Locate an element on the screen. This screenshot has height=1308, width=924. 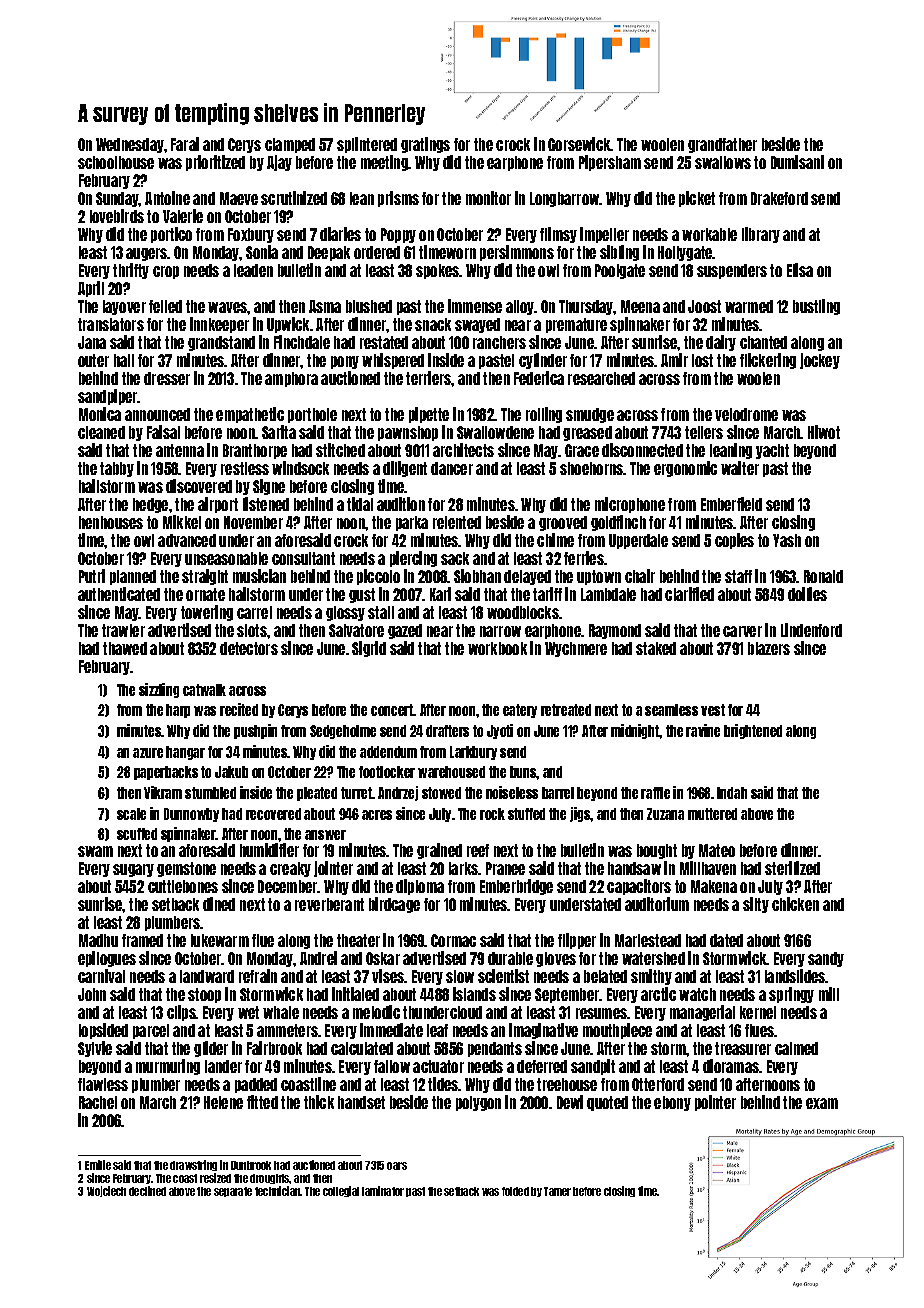
Madhu is located at coordinates (98, 940).
